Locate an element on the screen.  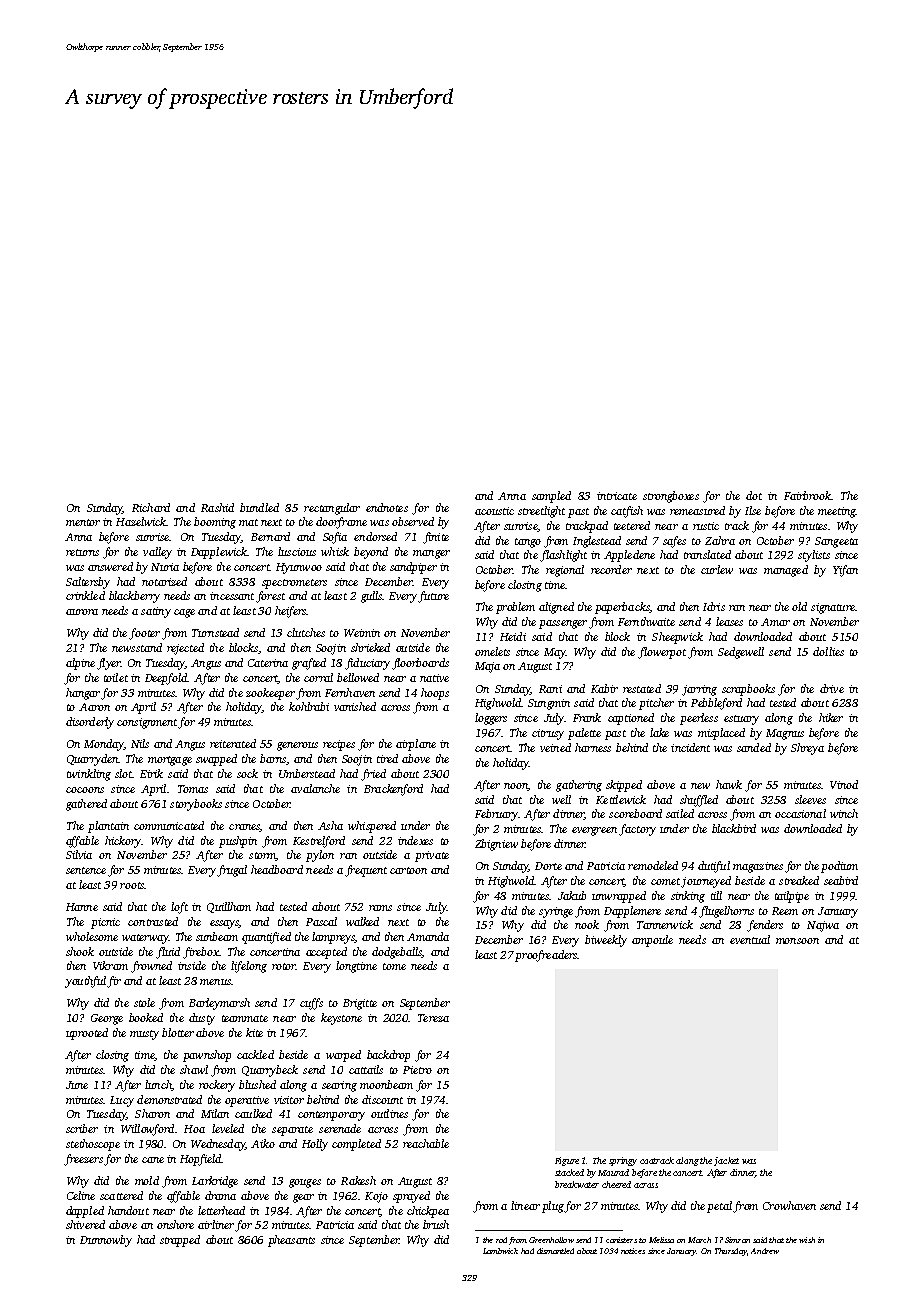
jacket is located at coordinates (726, 1161).
